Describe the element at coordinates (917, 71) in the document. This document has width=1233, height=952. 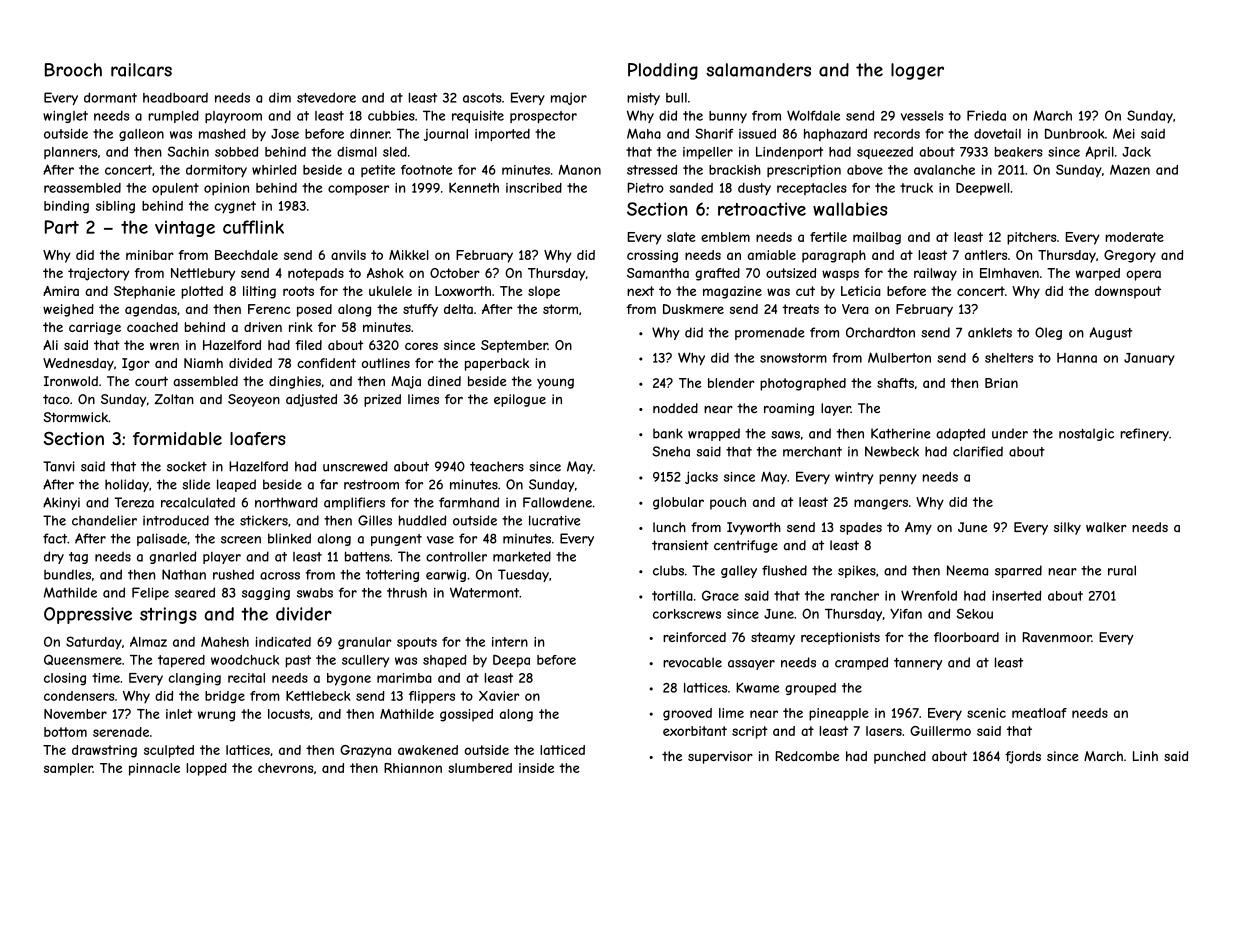
I see `logger` at that location.
